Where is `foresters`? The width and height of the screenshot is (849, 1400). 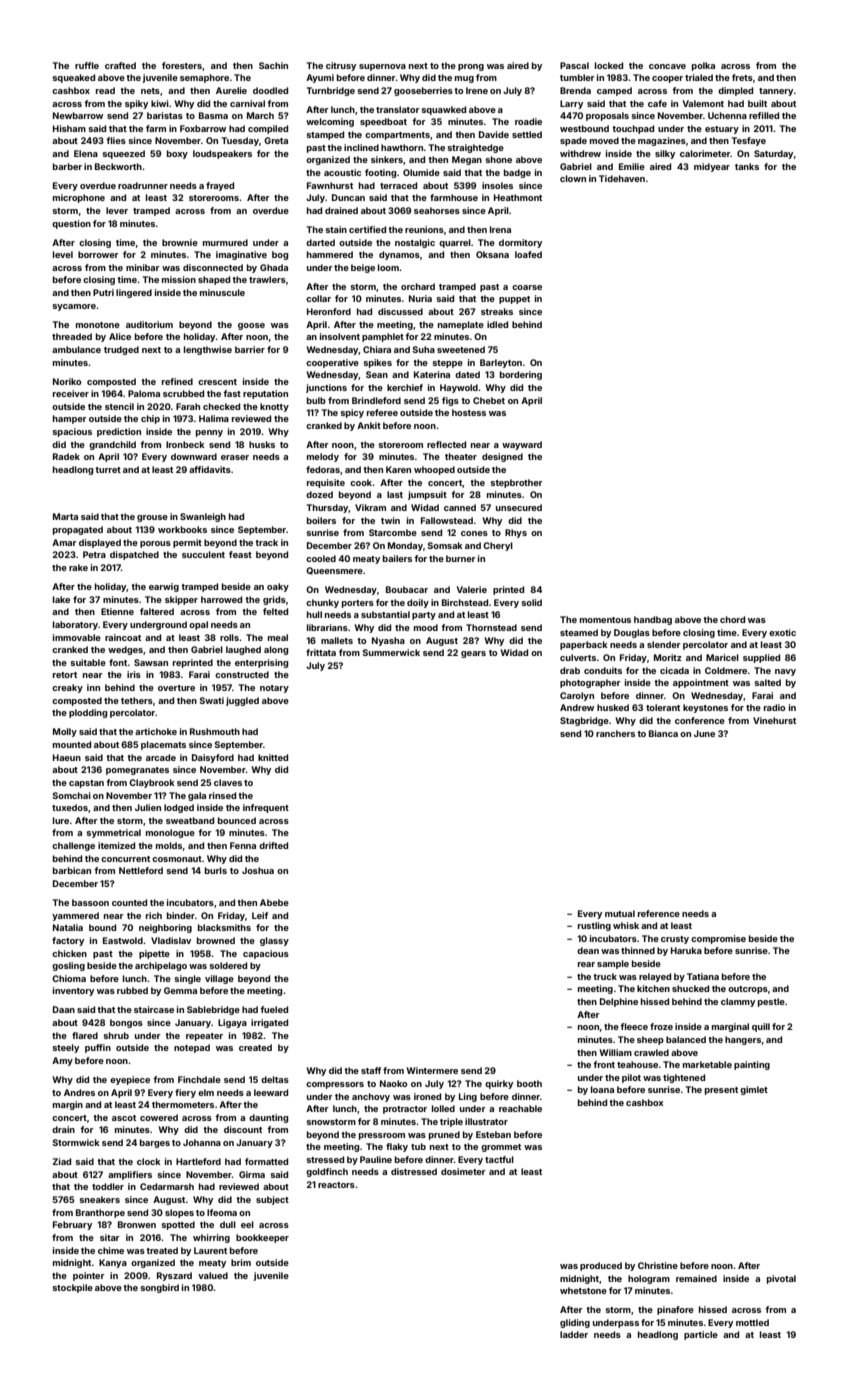 foresters is located at coordinates (182, 65).
